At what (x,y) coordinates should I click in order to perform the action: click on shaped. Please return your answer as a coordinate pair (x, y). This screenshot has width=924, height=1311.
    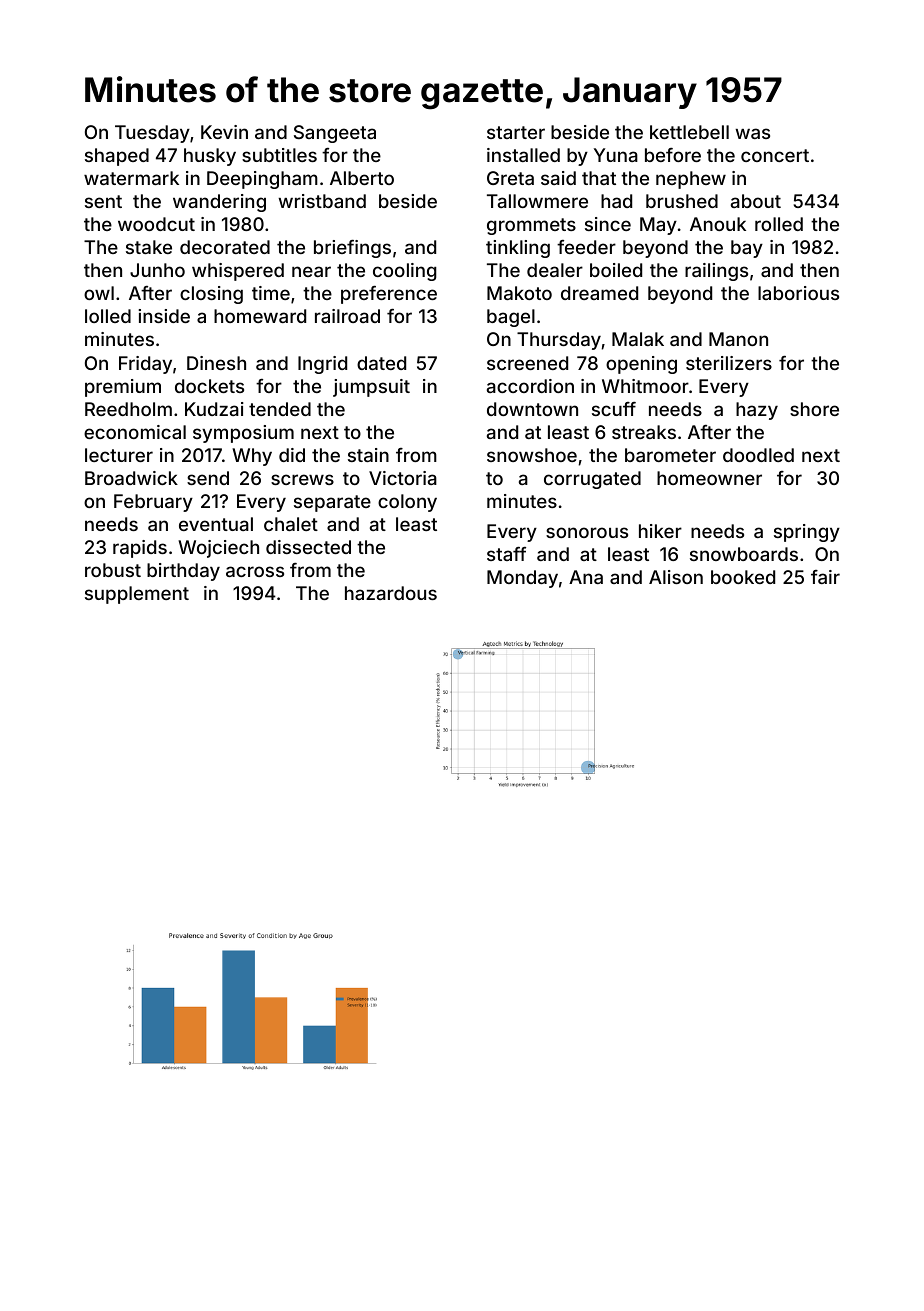
    Looking at the image, I should click on (117, 157).
